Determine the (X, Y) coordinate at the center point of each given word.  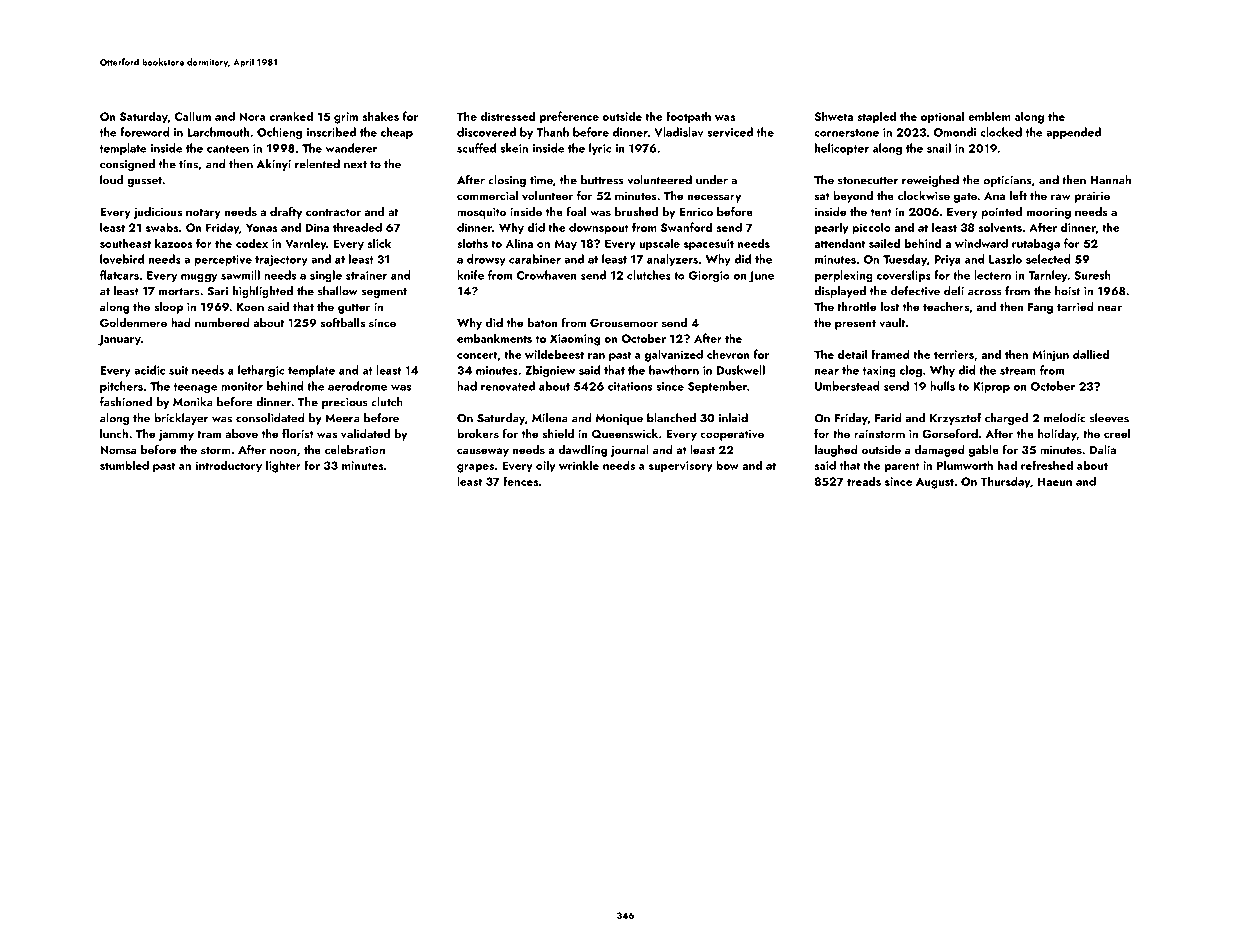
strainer (366, 275)
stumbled (124, 465)
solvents (1000, 227)
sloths (472, 243)
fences (521, 481)
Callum (193, 116)
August (935, 483)
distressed (507, 116)
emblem (989, 116)
